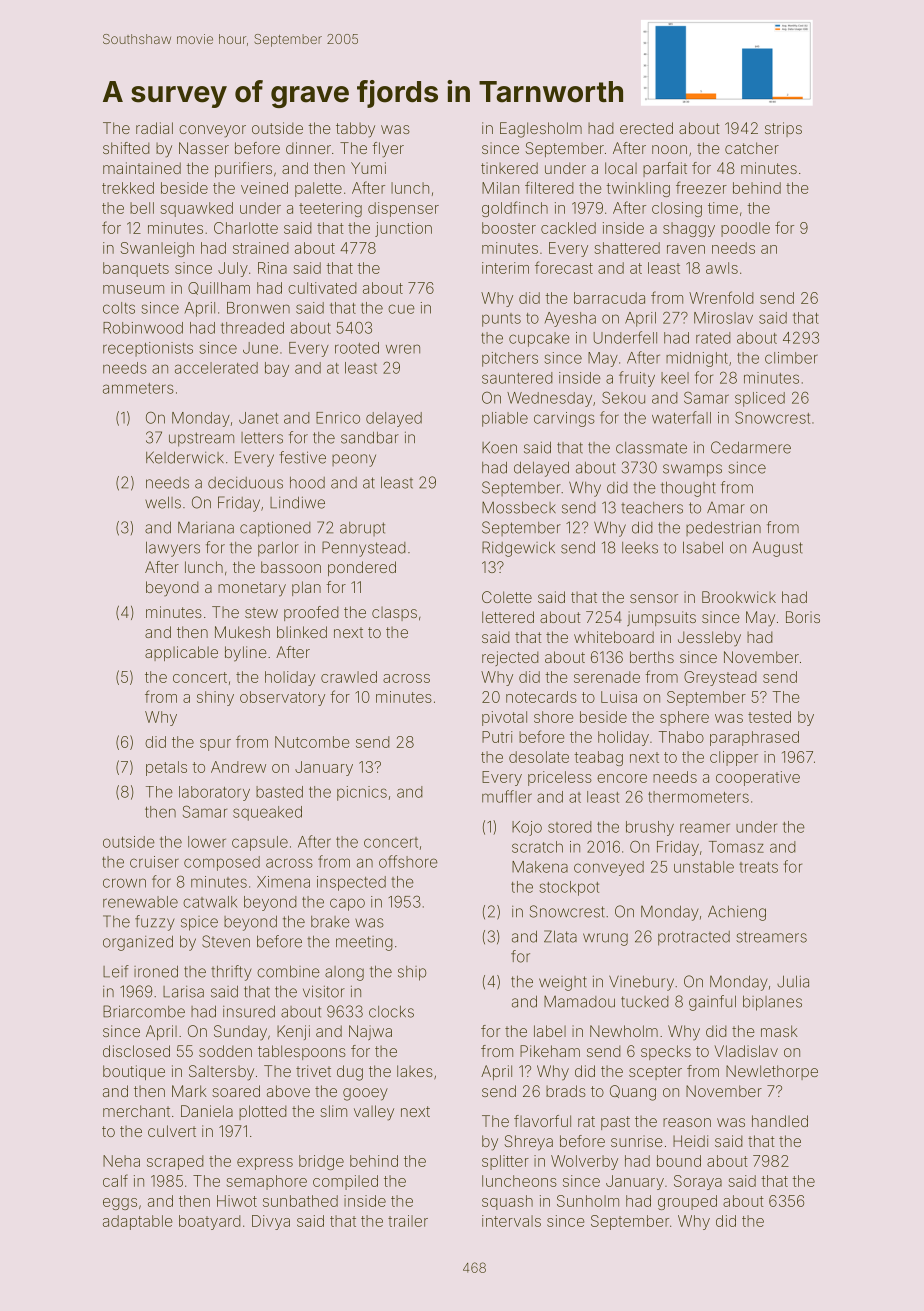 This page has height=1311, width=924. Describe the element at coordinates (688, 489) in the page. I see `thought` at that location.
